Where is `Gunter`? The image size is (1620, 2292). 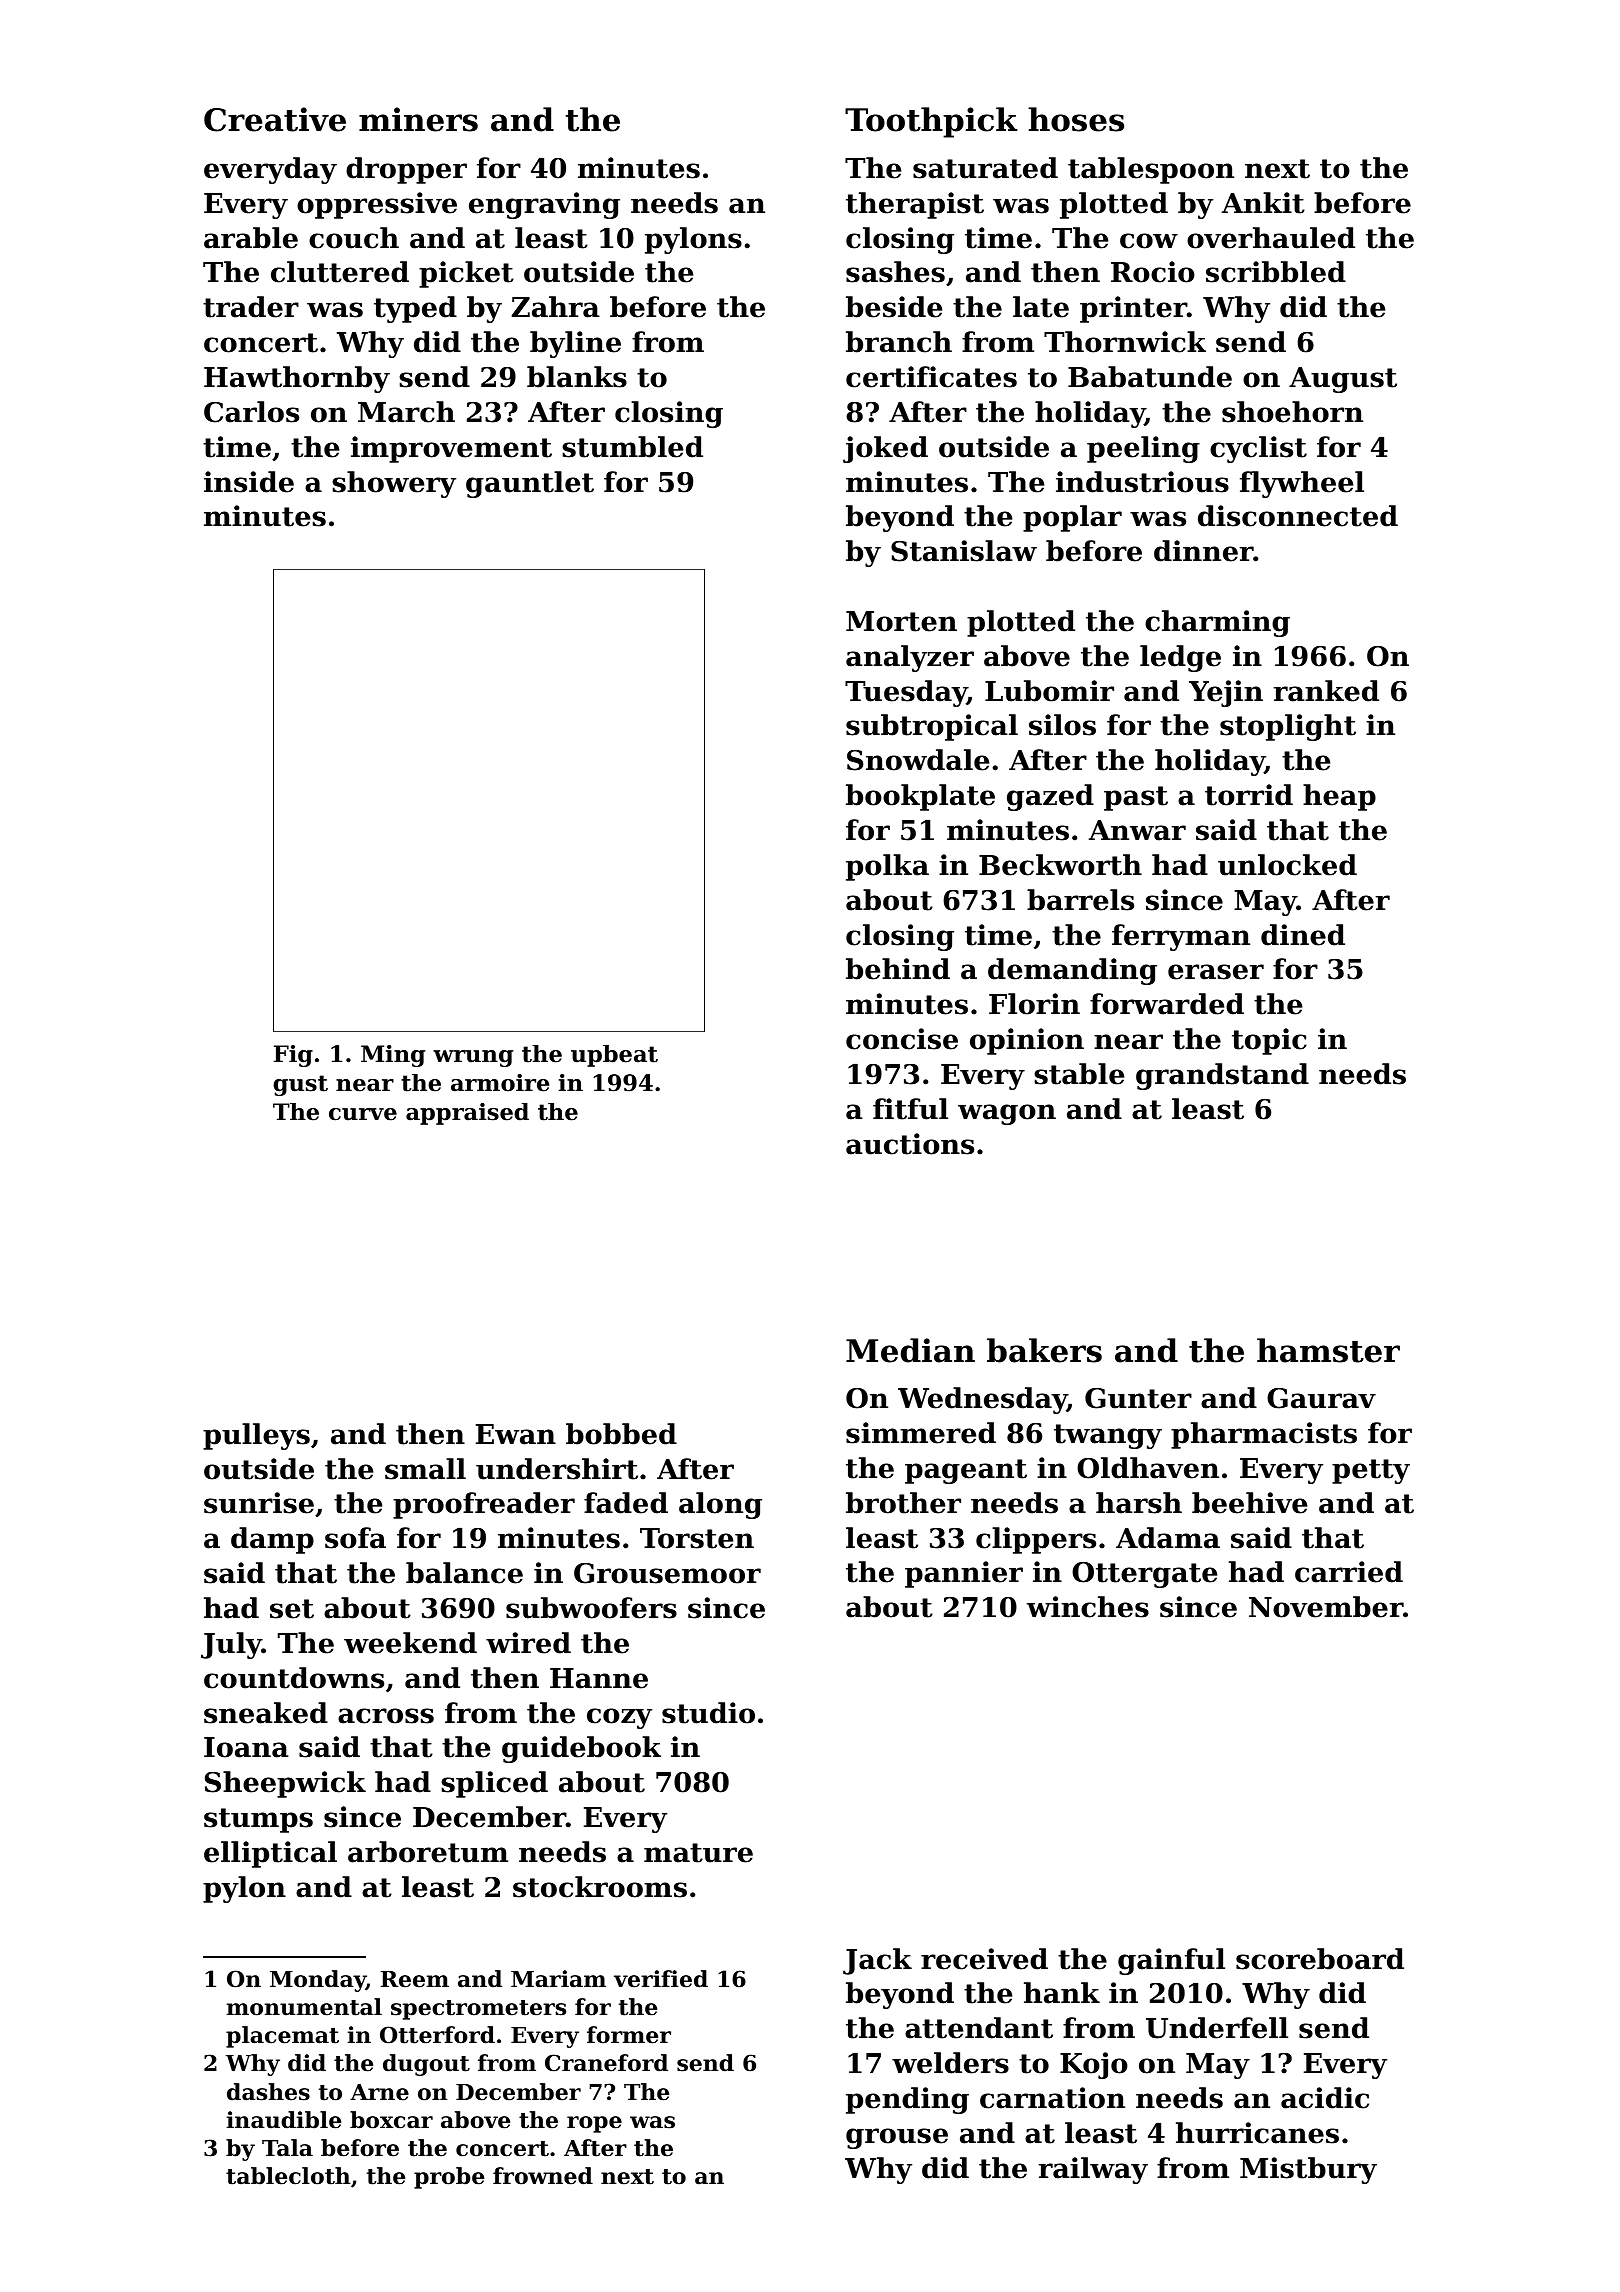 Gunter is located at coordinates (1138, 1398).
